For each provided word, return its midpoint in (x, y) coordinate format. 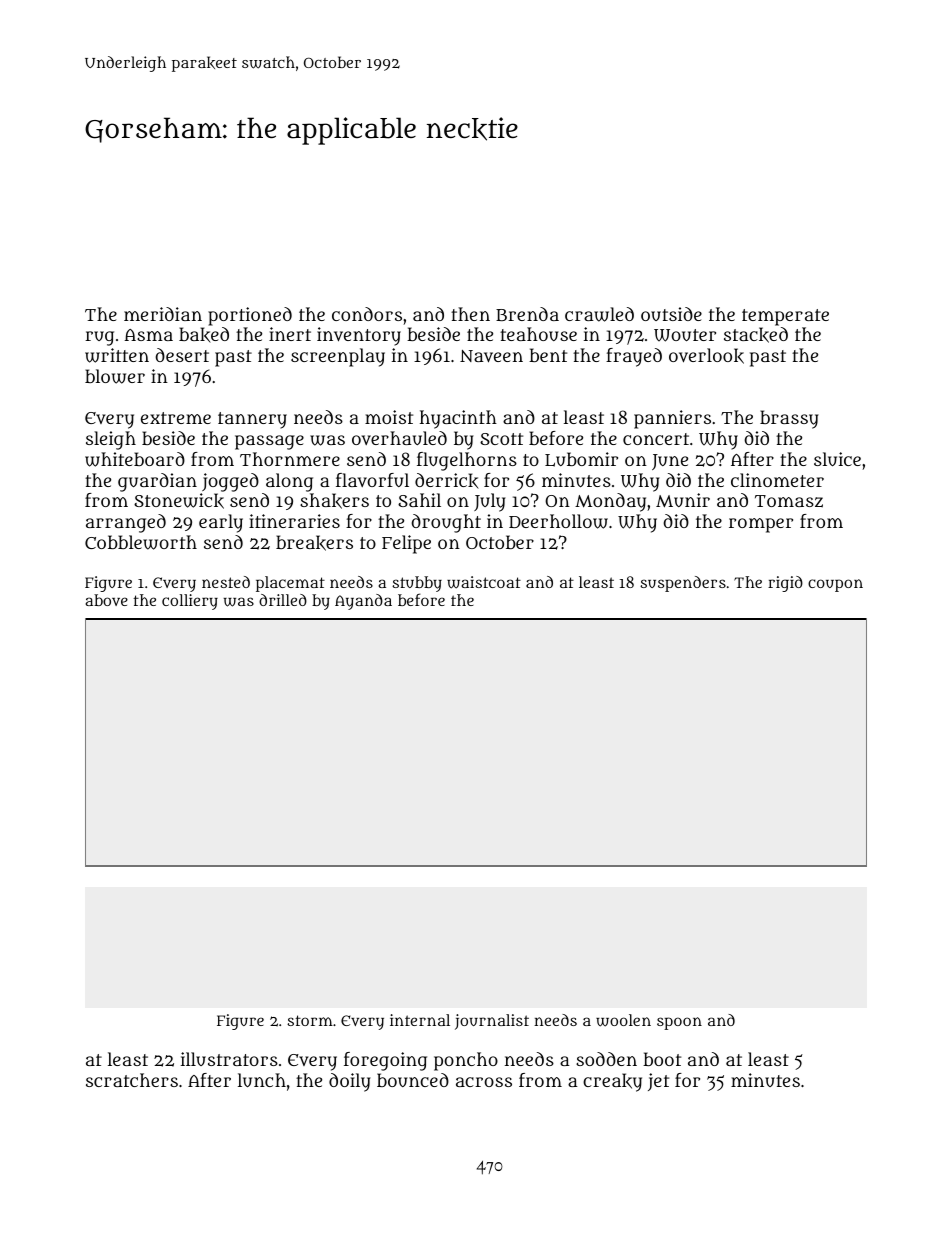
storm (310, 1020)
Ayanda (363, 602)
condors (367, 314)
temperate (785, 317)
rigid (785, 584)
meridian (163, 314)
